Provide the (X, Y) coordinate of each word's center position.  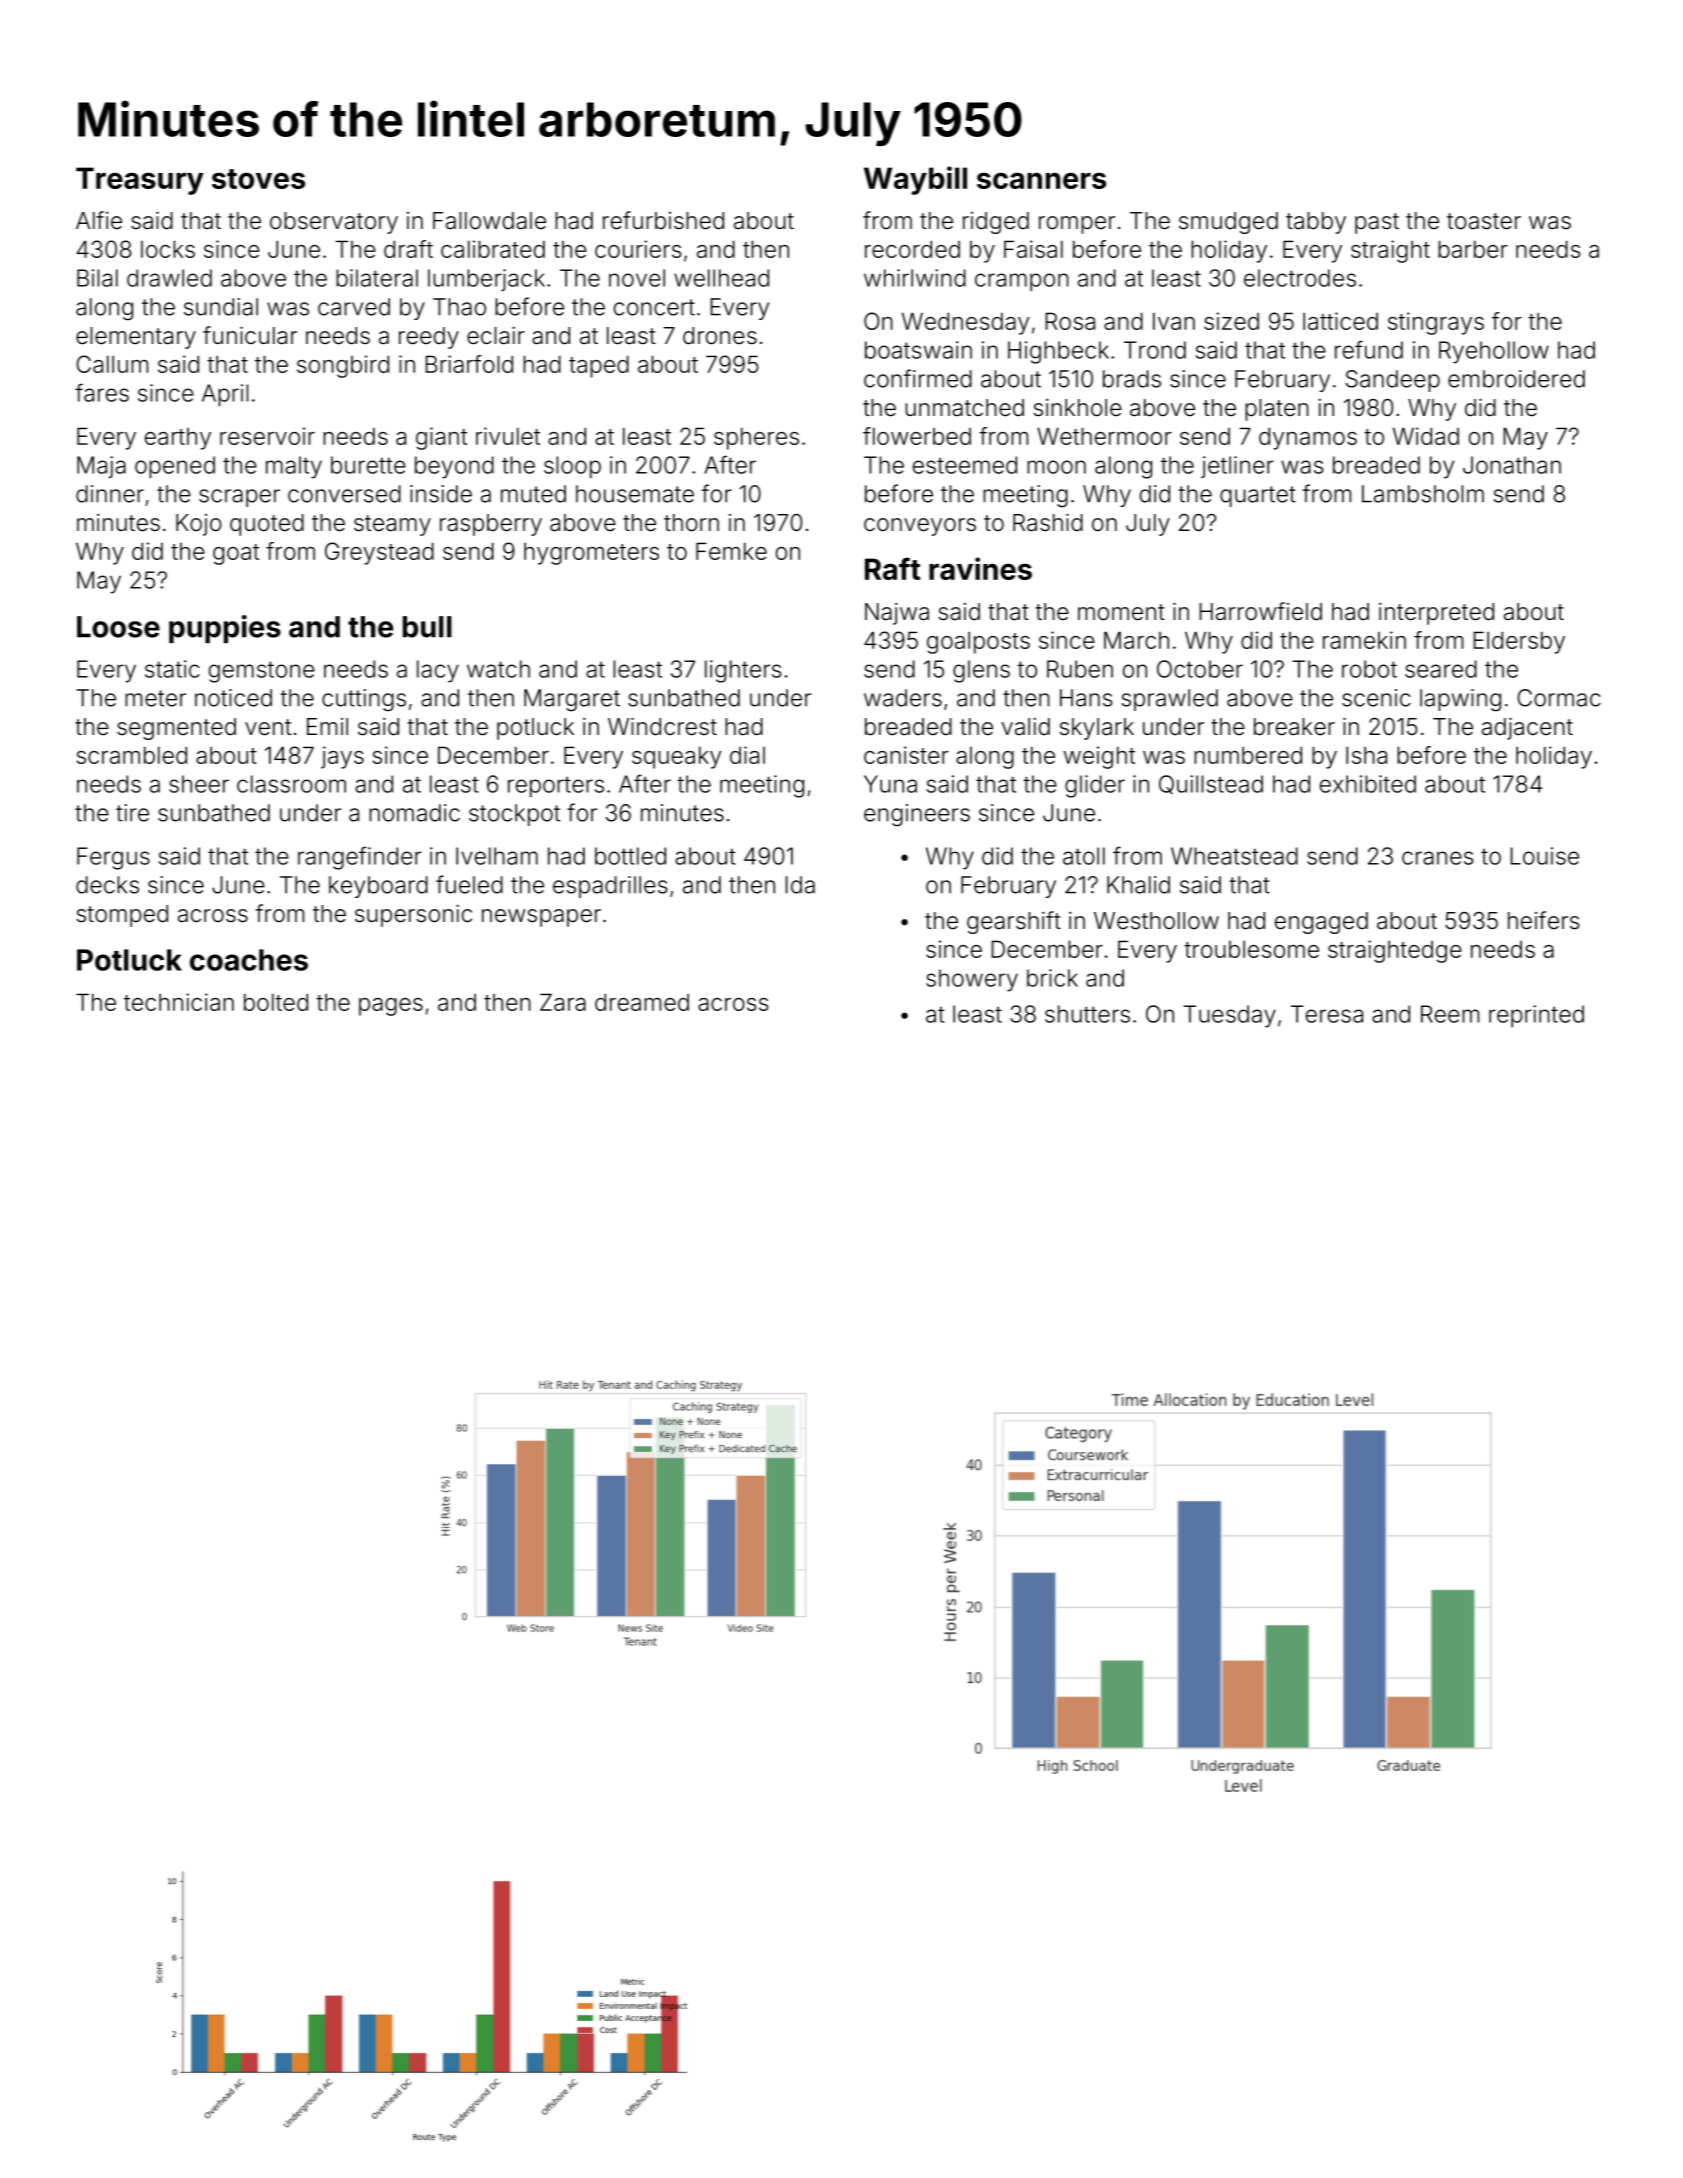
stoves (258, 179)
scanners (1041, 180)
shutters (1087, 1014)
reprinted (1536, 1016)
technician (179, 1002)
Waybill (915, 180)
